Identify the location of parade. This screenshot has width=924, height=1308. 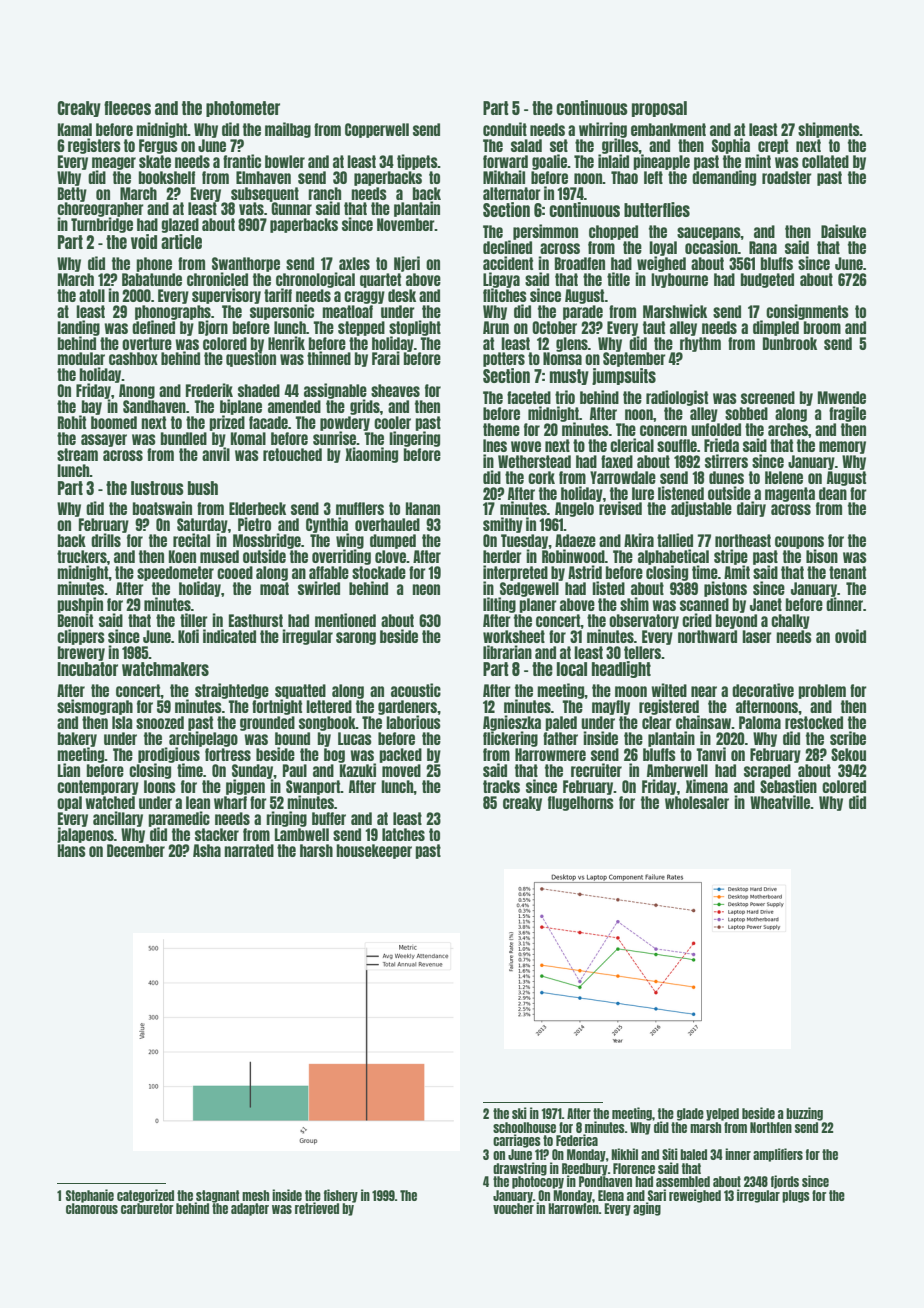
(583, 312).
